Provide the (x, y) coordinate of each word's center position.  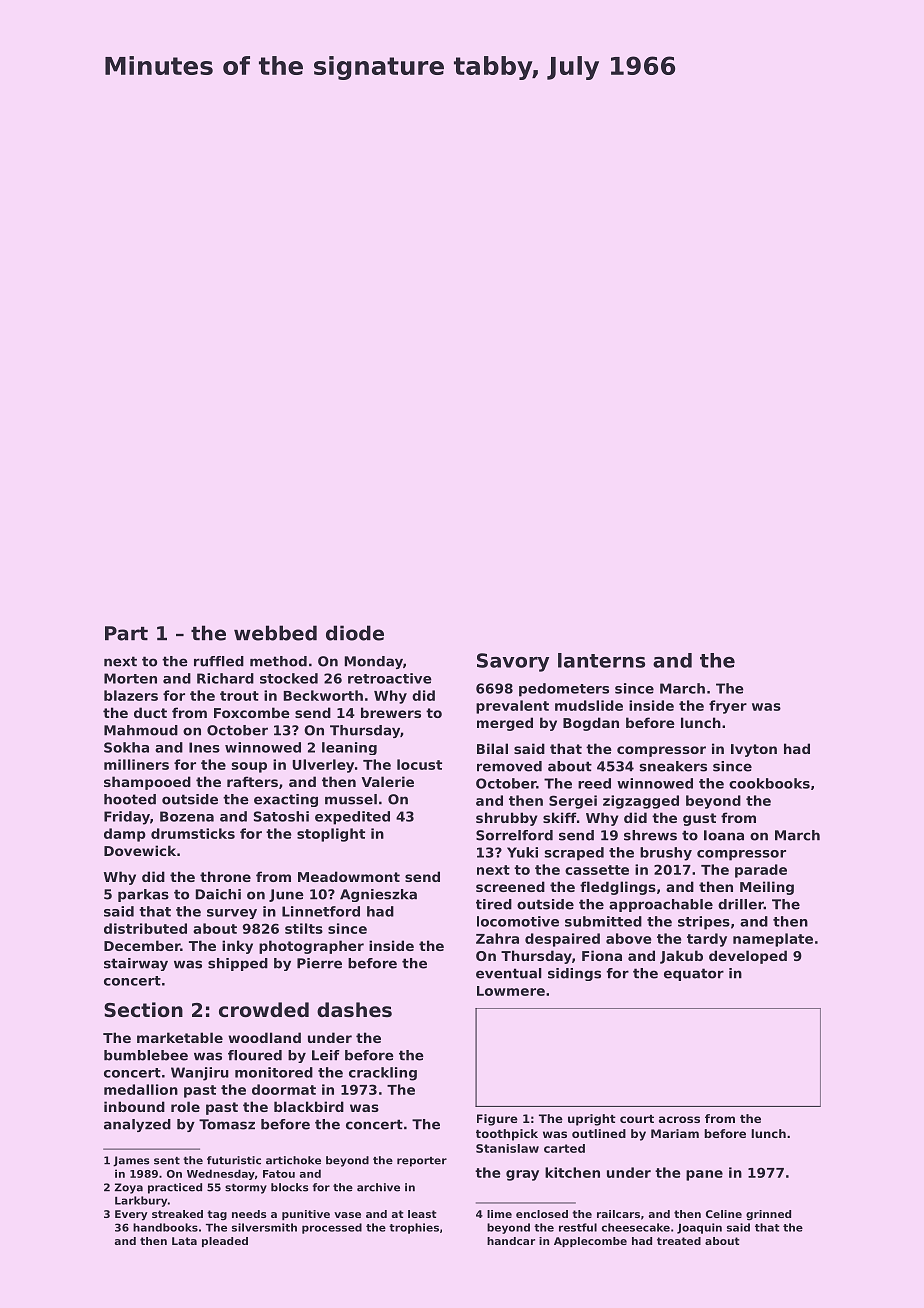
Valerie (388, 781)
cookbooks (769, 783)
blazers (131, 695)
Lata (184, 1241)
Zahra (497, 938)
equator (694, 974)
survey (232, 914)
